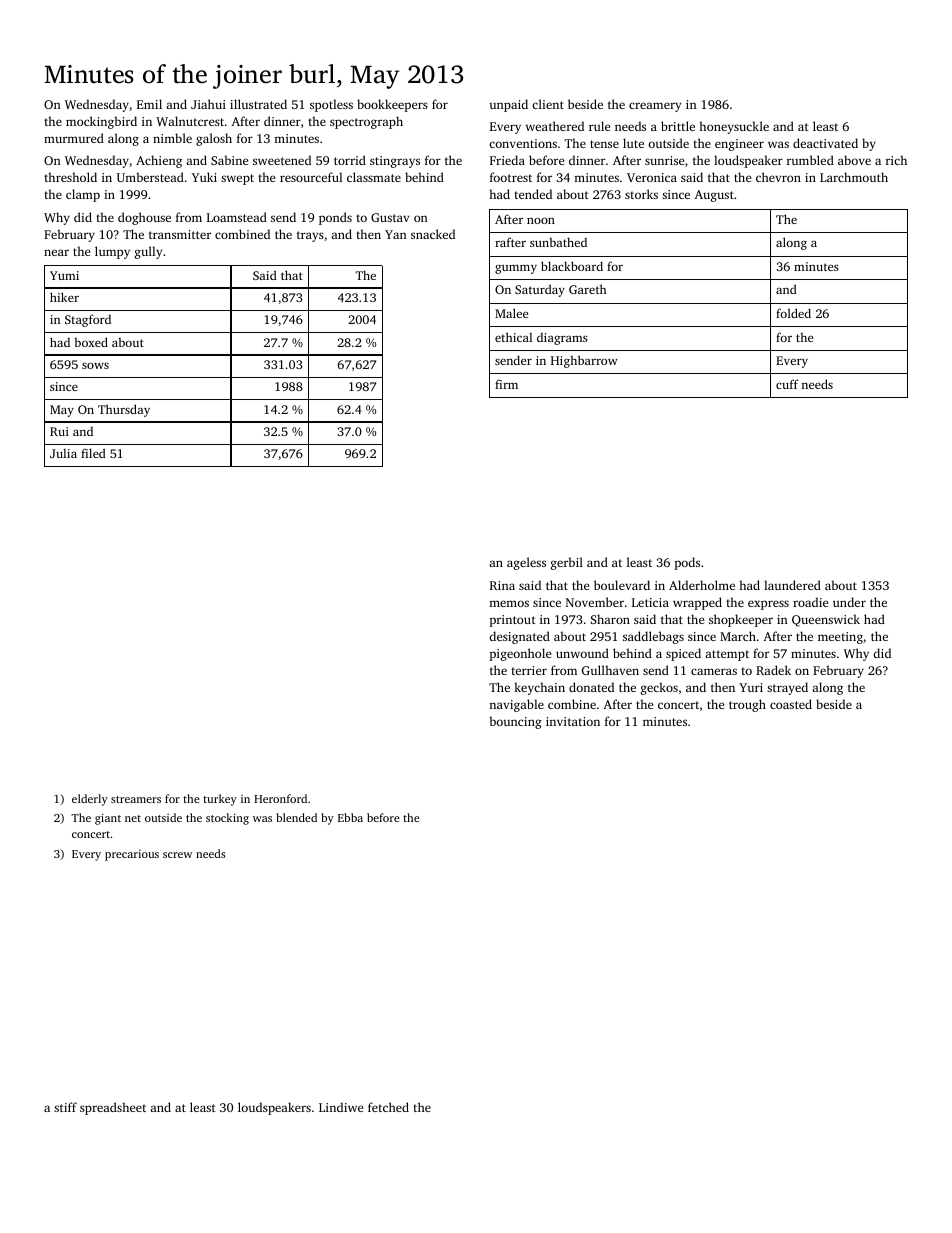 The width and height of the screenshot is (952, 1233). What do you see at coordinates (548, 104) in the screenshot?
I see `client` at bounding box center [548, 104].
